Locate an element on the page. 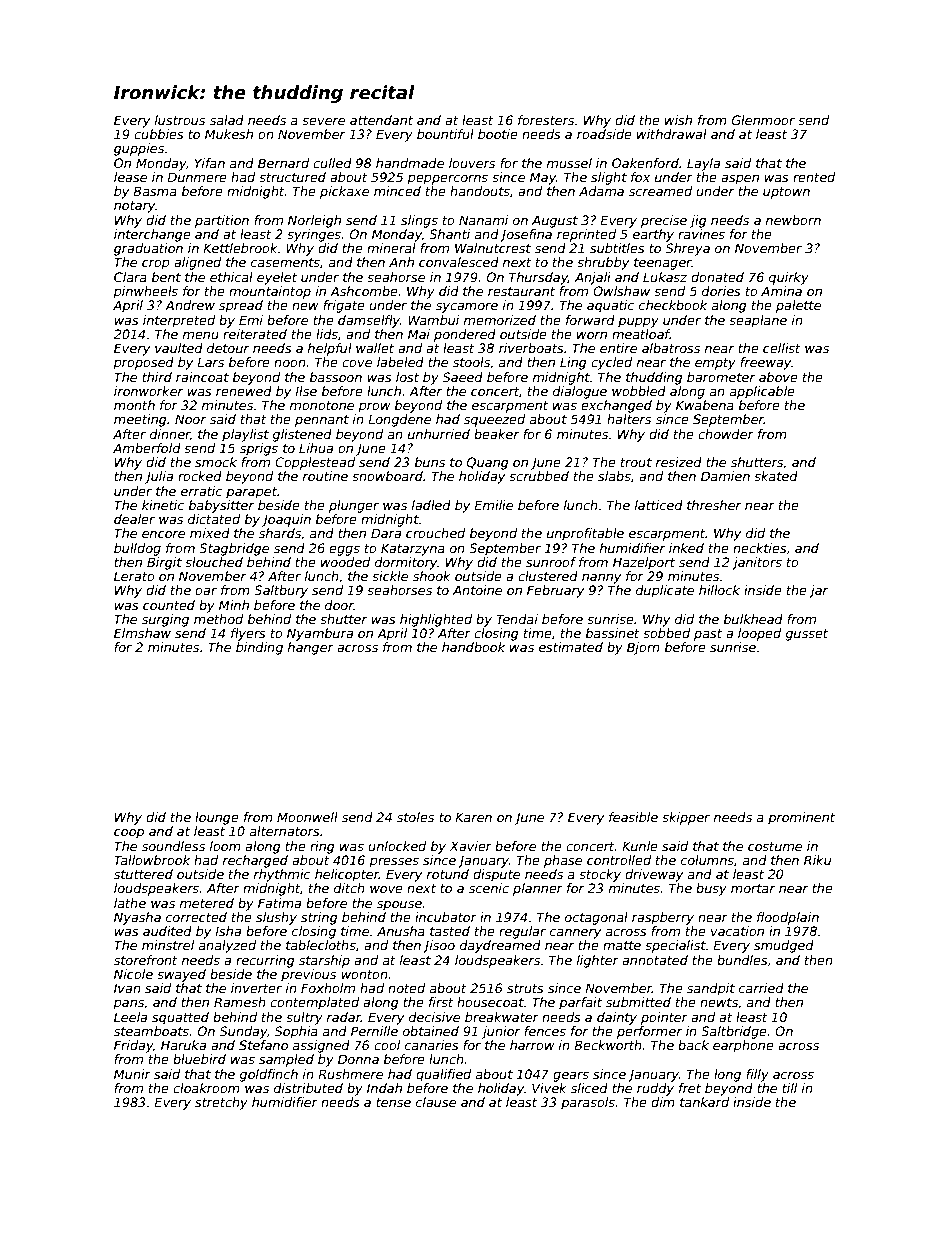 This image has width=952, height=1233. storefront is located at coordinates (146, 960).
